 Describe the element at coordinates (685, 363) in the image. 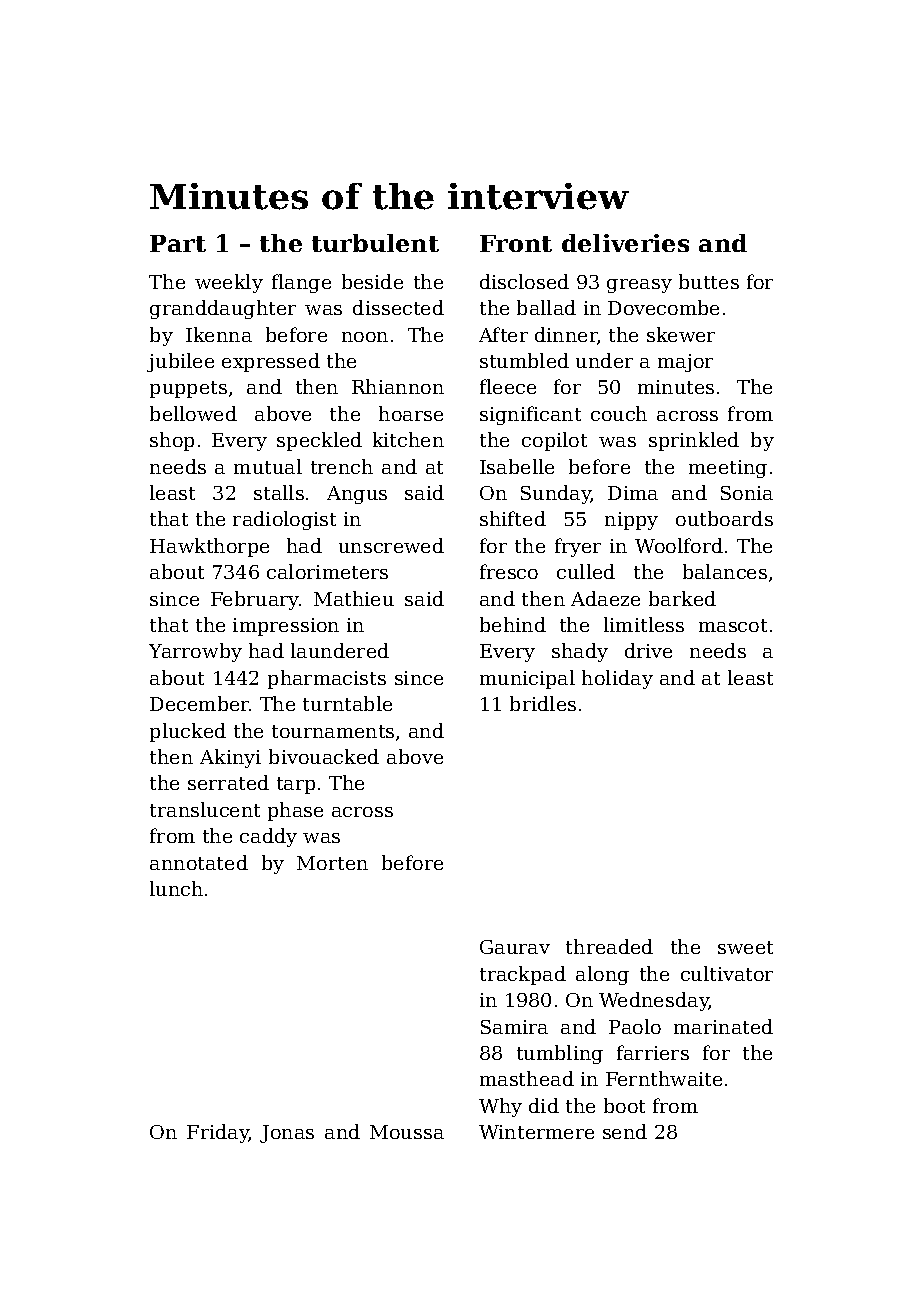

I see `major` at that location.
